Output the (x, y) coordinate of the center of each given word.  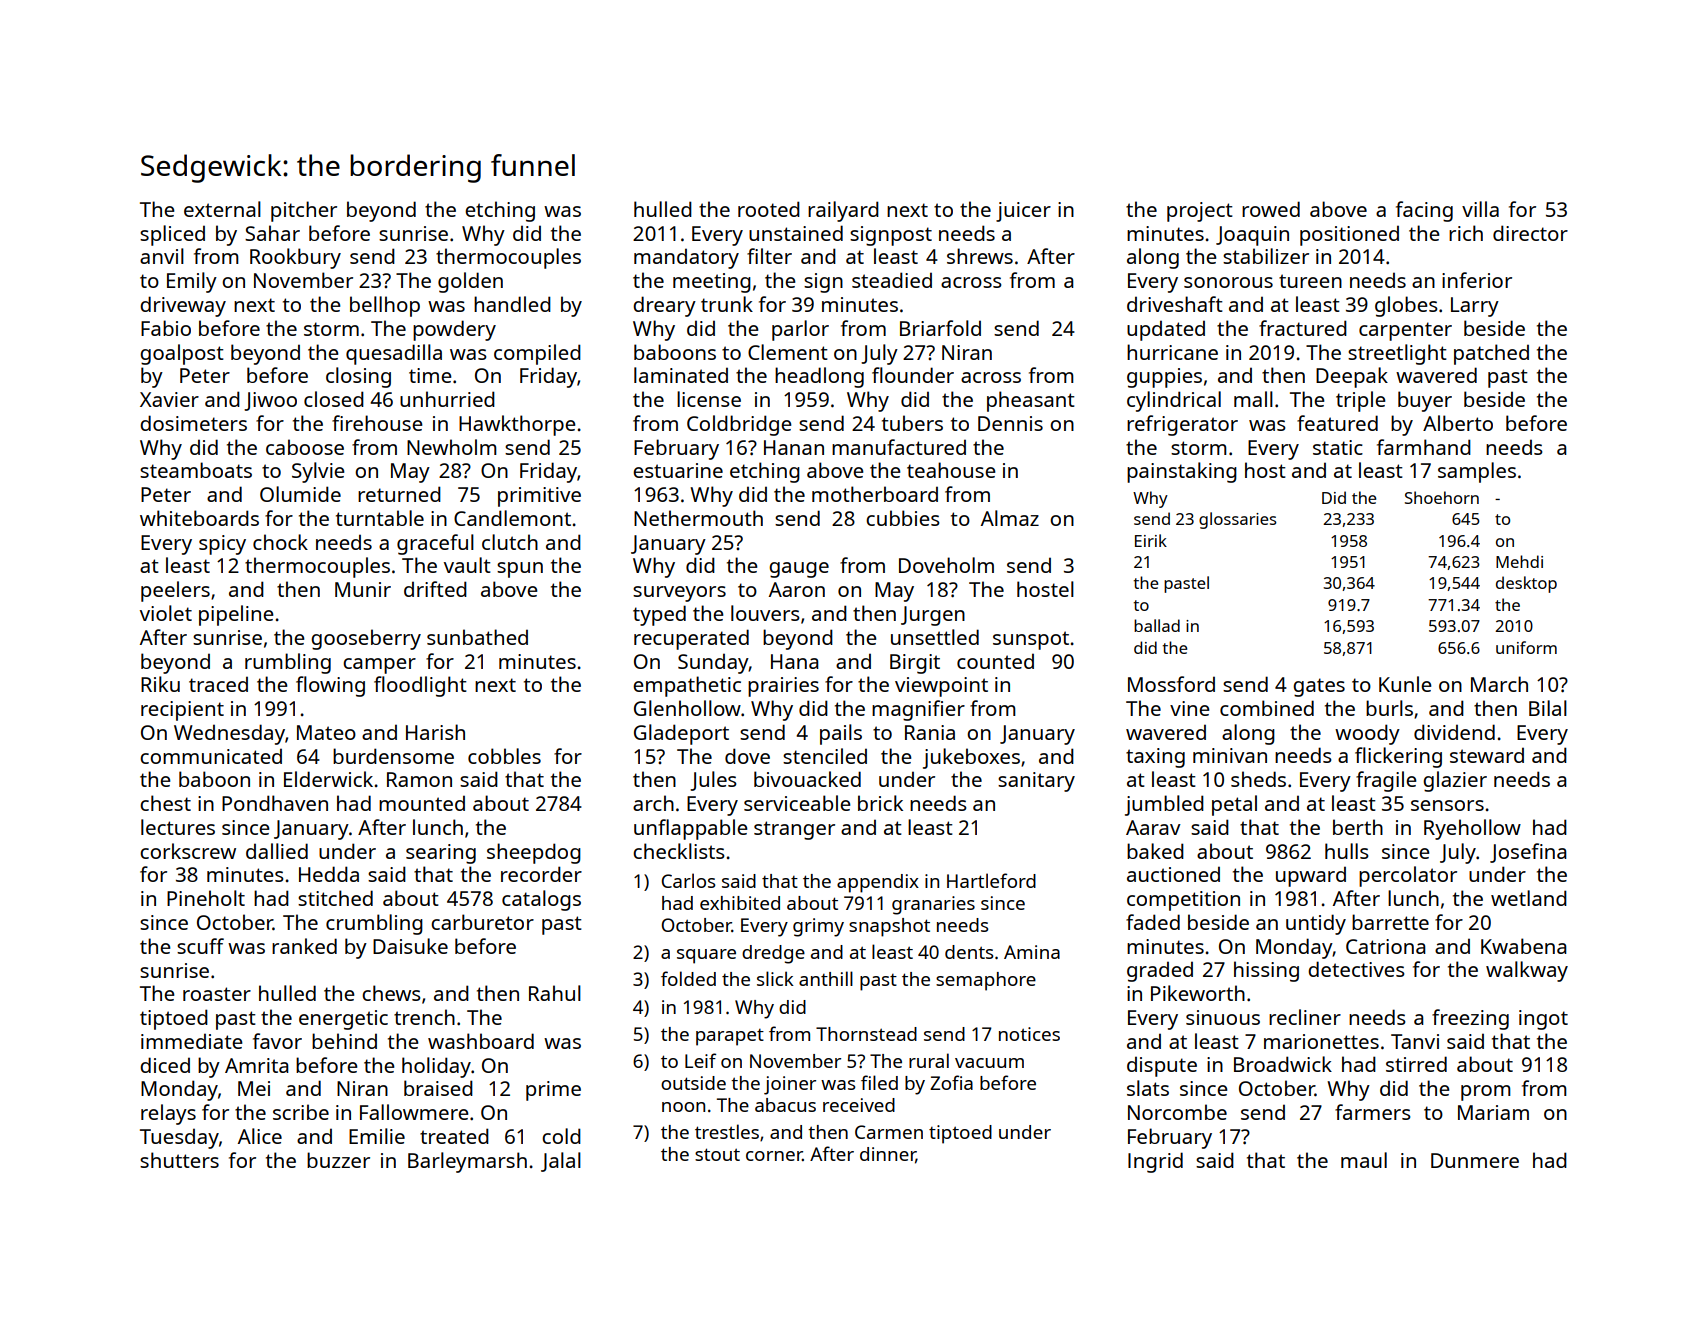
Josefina (1528, 853)
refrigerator (1182, 425)
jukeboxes (971, 758)
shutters (179, 1160)
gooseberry (366, 639)
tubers (912, 423)
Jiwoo (270, 401)
